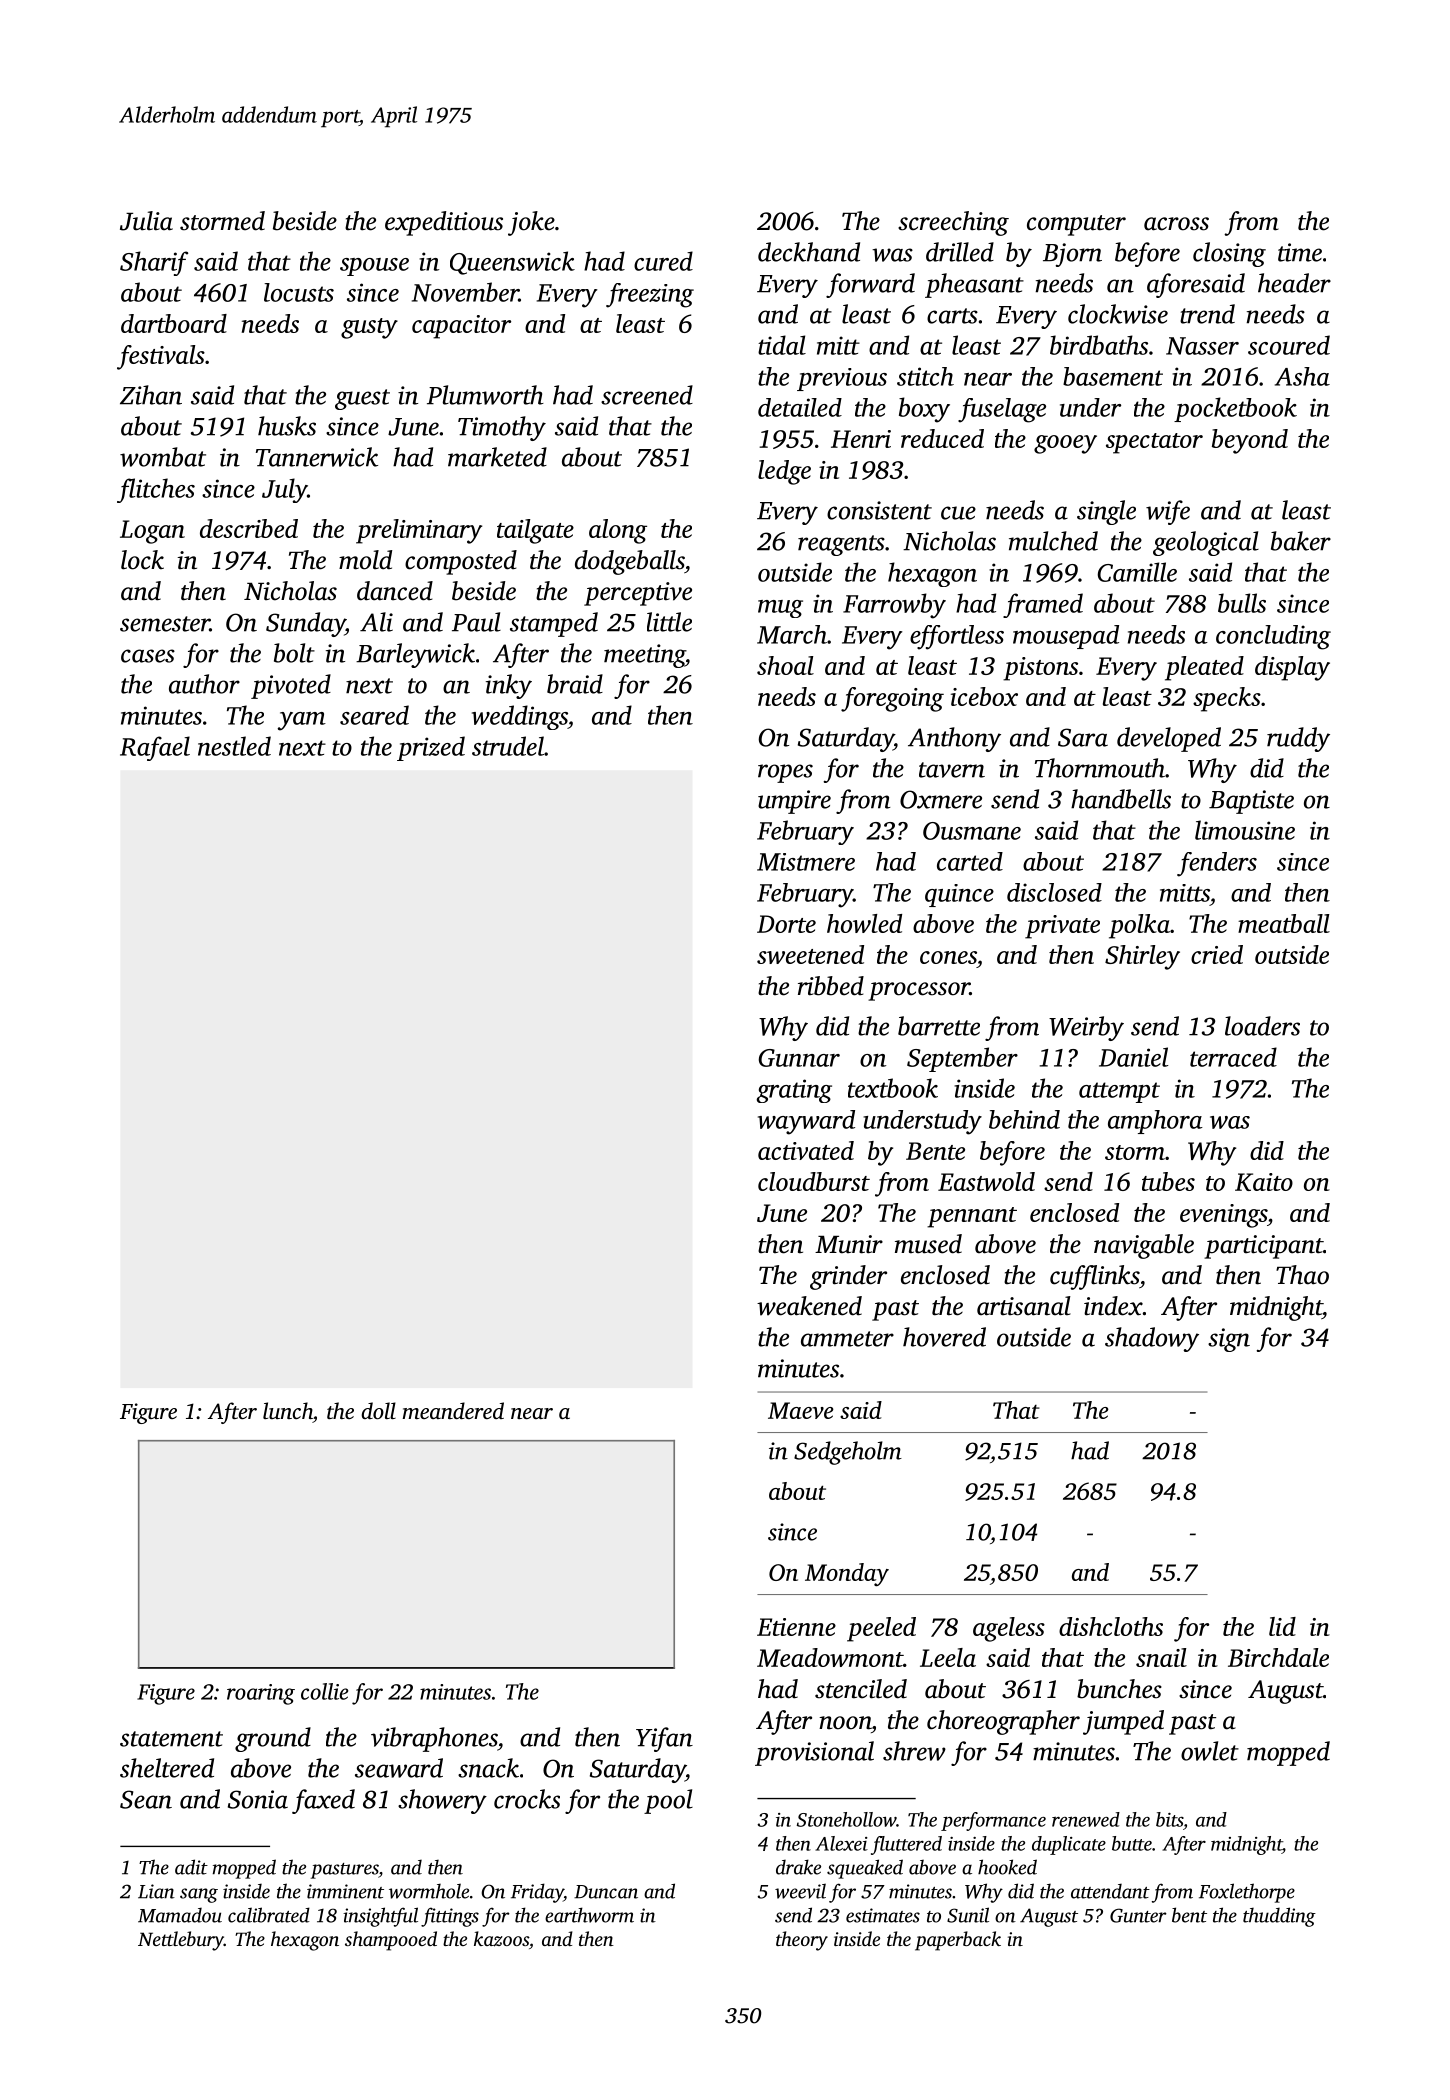  What do you see at coordinates (431, 748) in the screenshot?
I see `prized` at bounding box center [431, 748].
